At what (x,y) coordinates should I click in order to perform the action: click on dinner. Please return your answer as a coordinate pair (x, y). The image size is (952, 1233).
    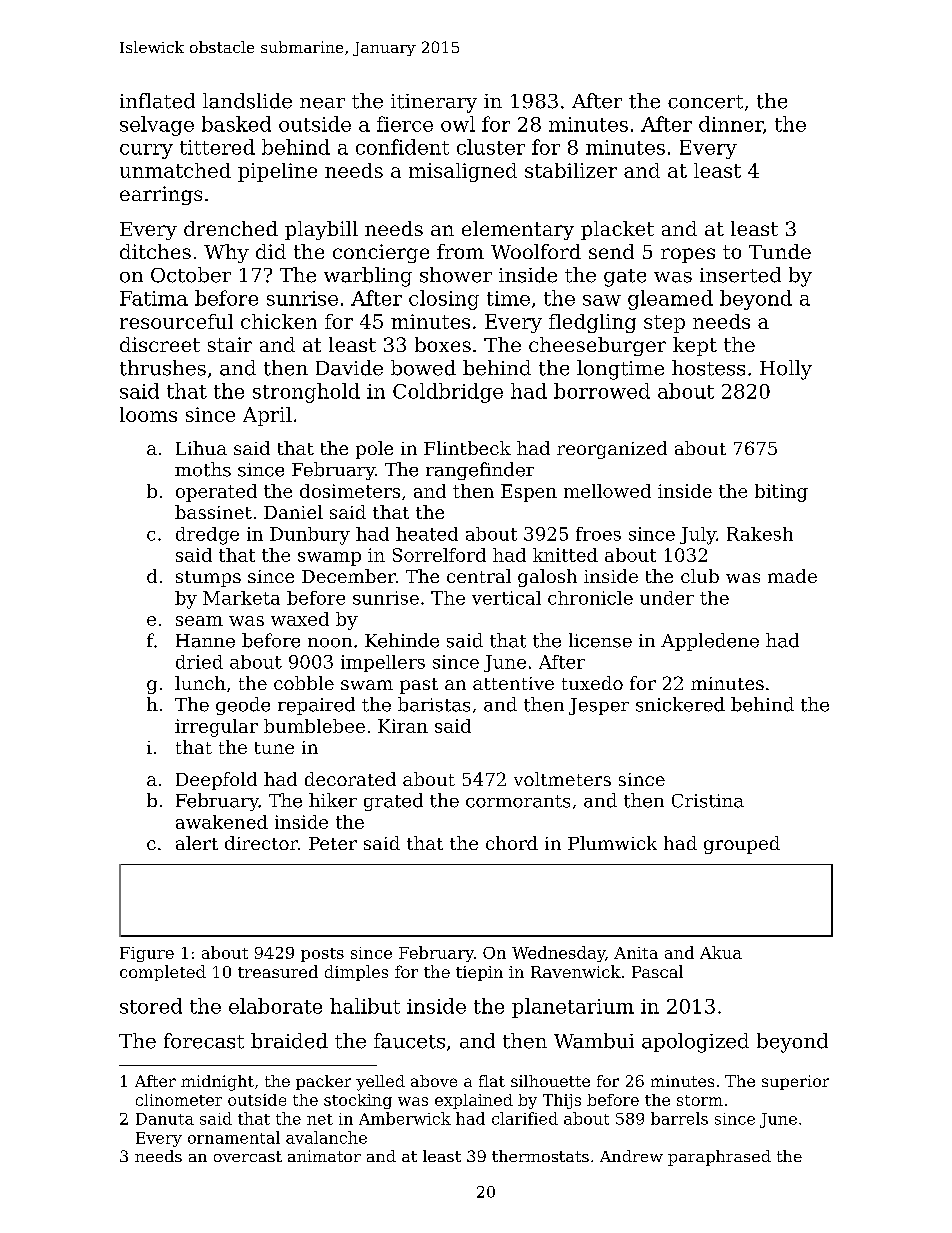
    Looking at the image, I should click on (731, 124).
